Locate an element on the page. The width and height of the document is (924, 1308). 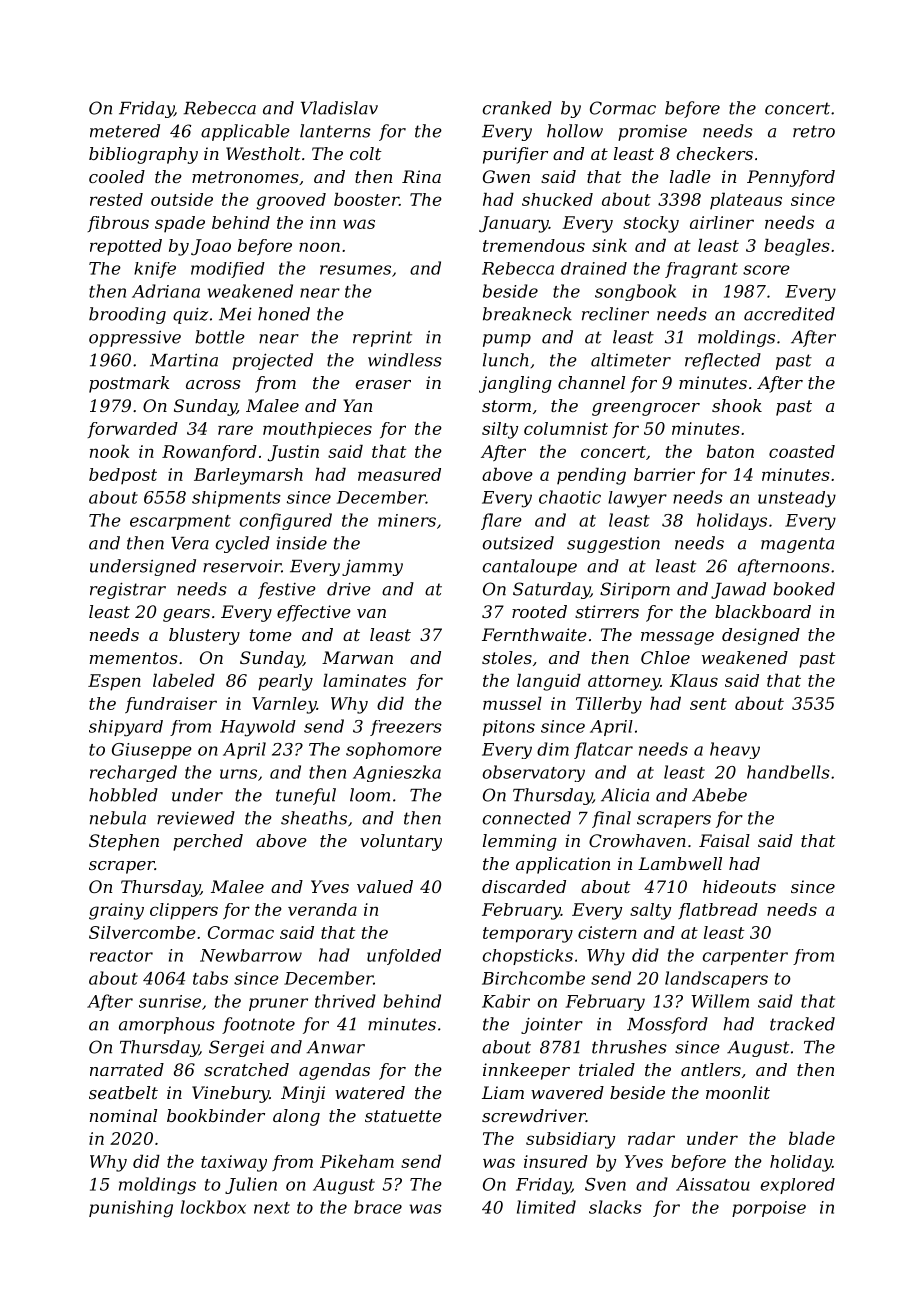
hollow is located at coordinates (575, 131).
